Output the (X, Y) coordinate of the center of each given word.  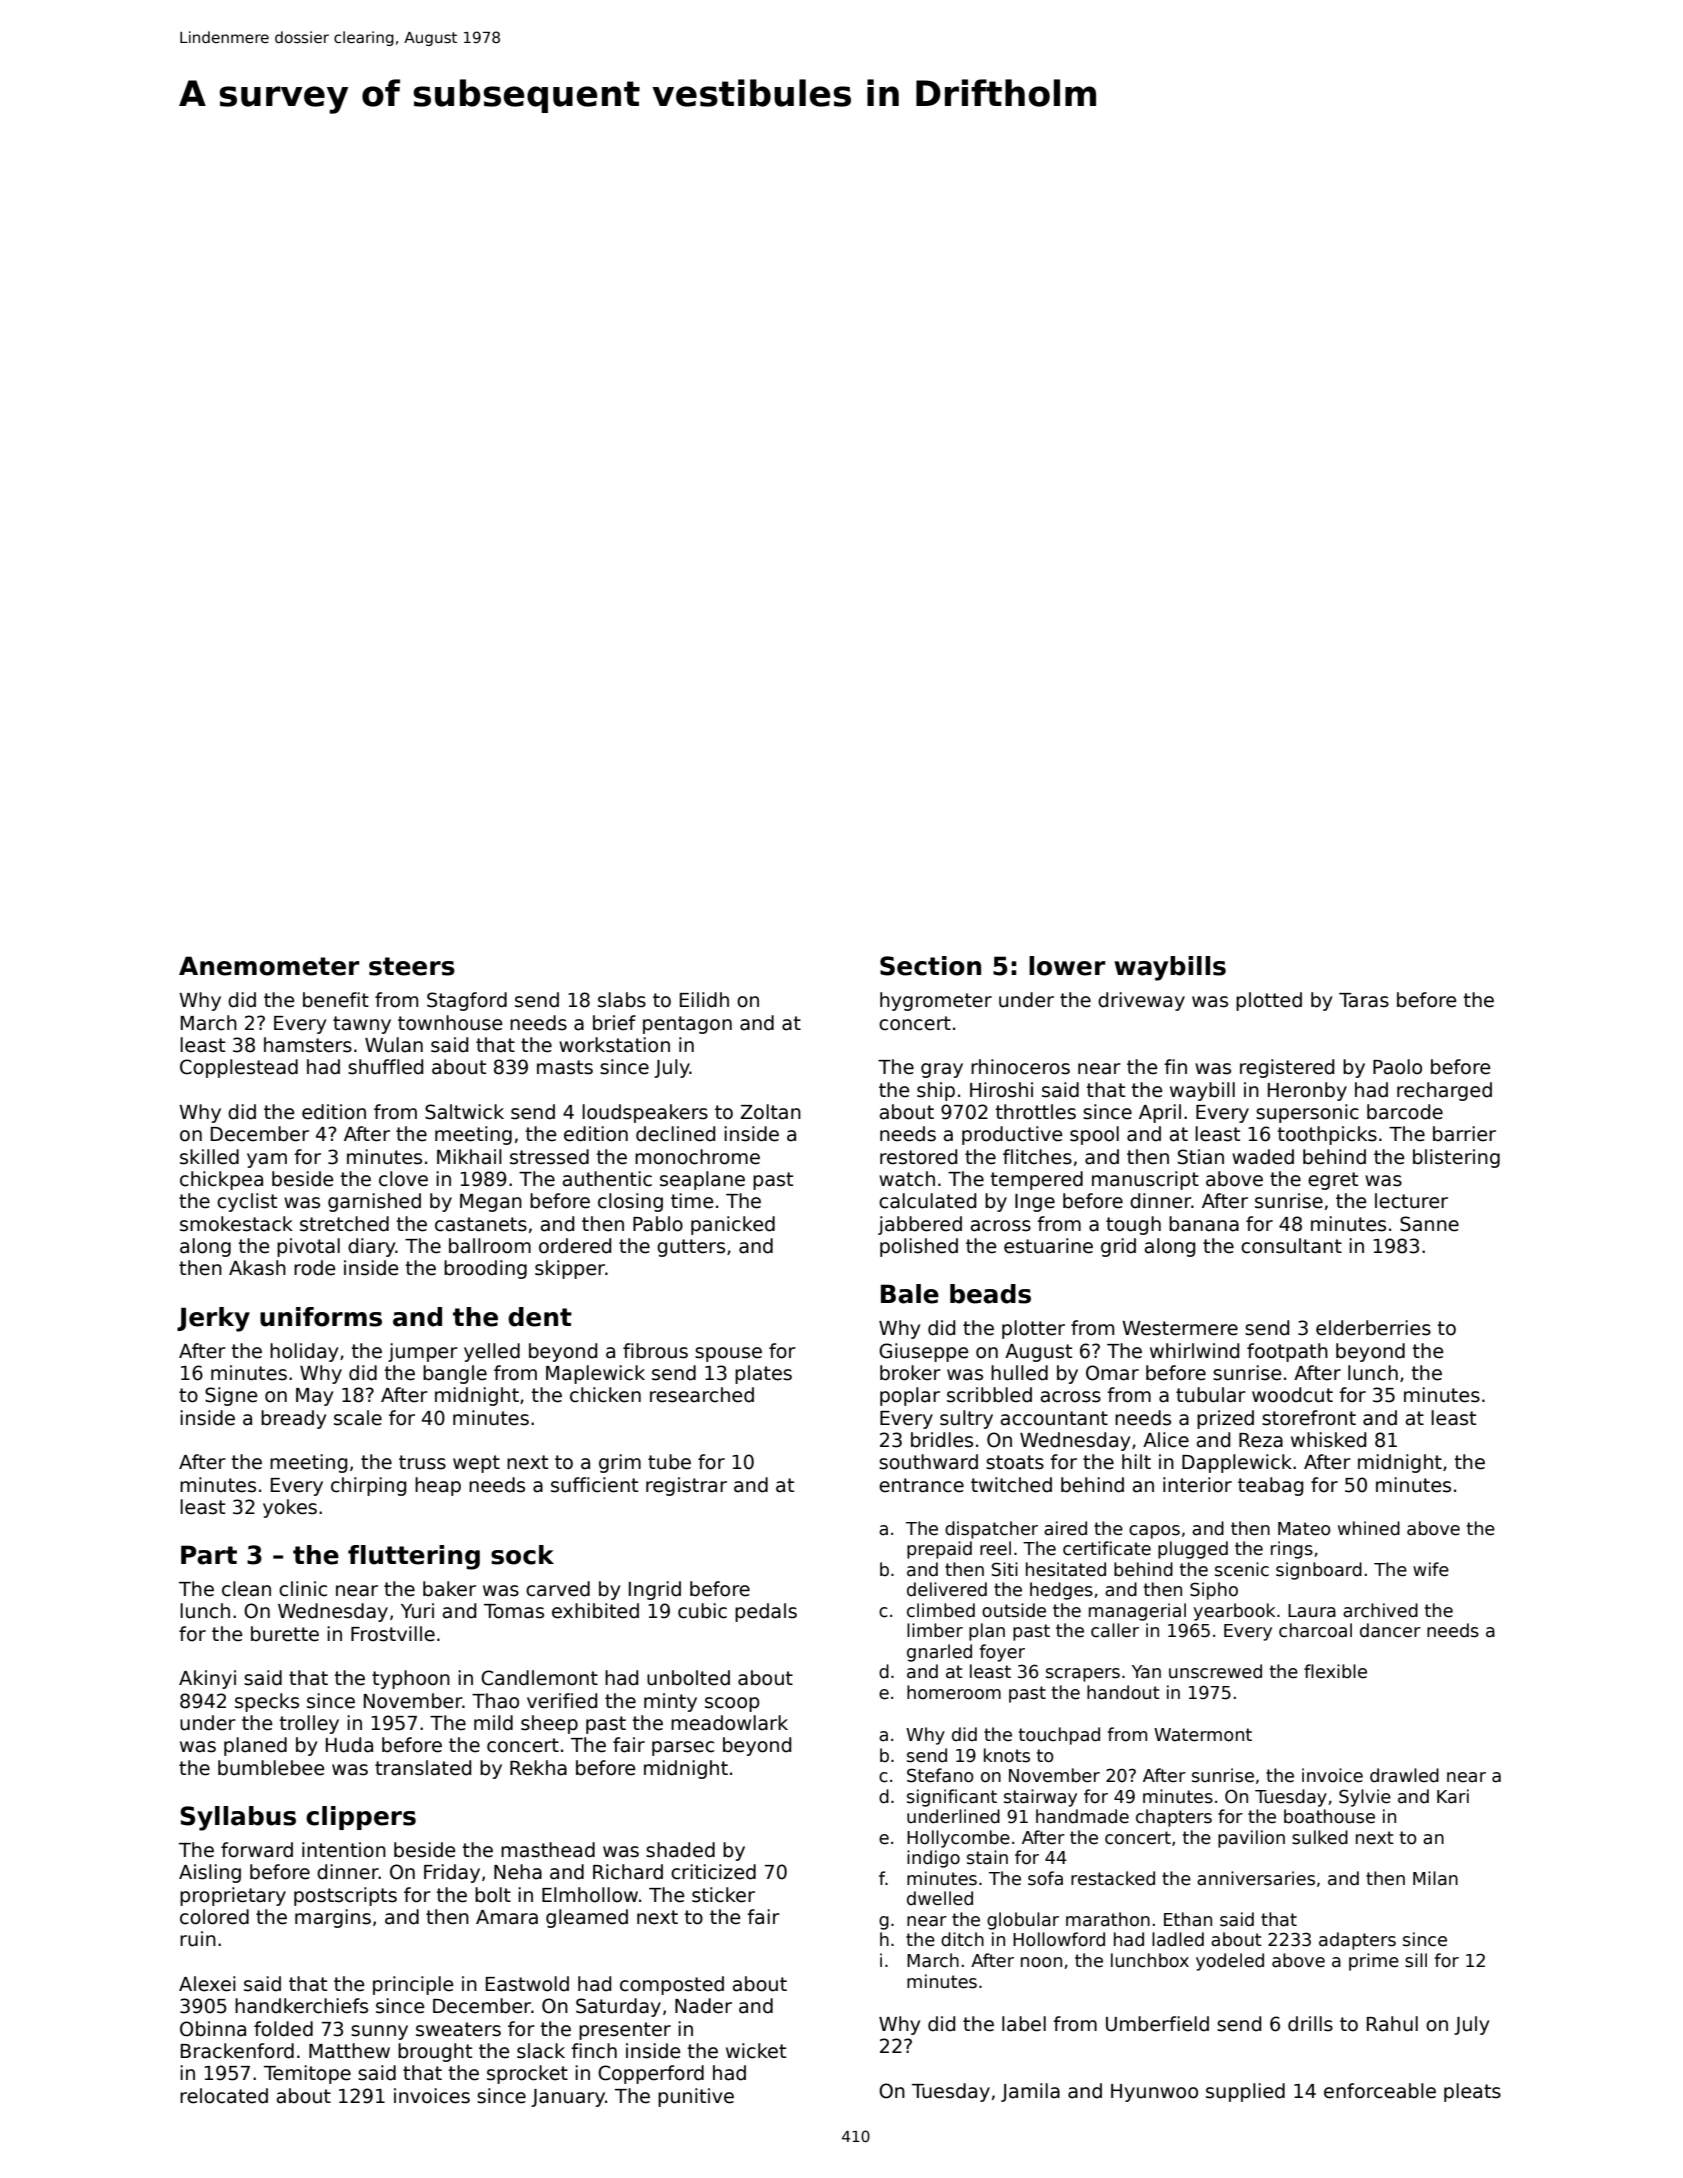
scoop (732, 1704)
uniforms (321, 1317)
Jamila (1030, 2092)
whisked (1328, 1440)
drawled (1404, 1775)
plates (763, 1374)
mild (493, 1723)
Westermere (1180, 1328)
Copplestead (239, 1068)
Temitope (307, 2074)
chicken (605, 1395)
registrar (686, 1486)
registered (1287, 1068)
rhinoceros (1020, 1067)
